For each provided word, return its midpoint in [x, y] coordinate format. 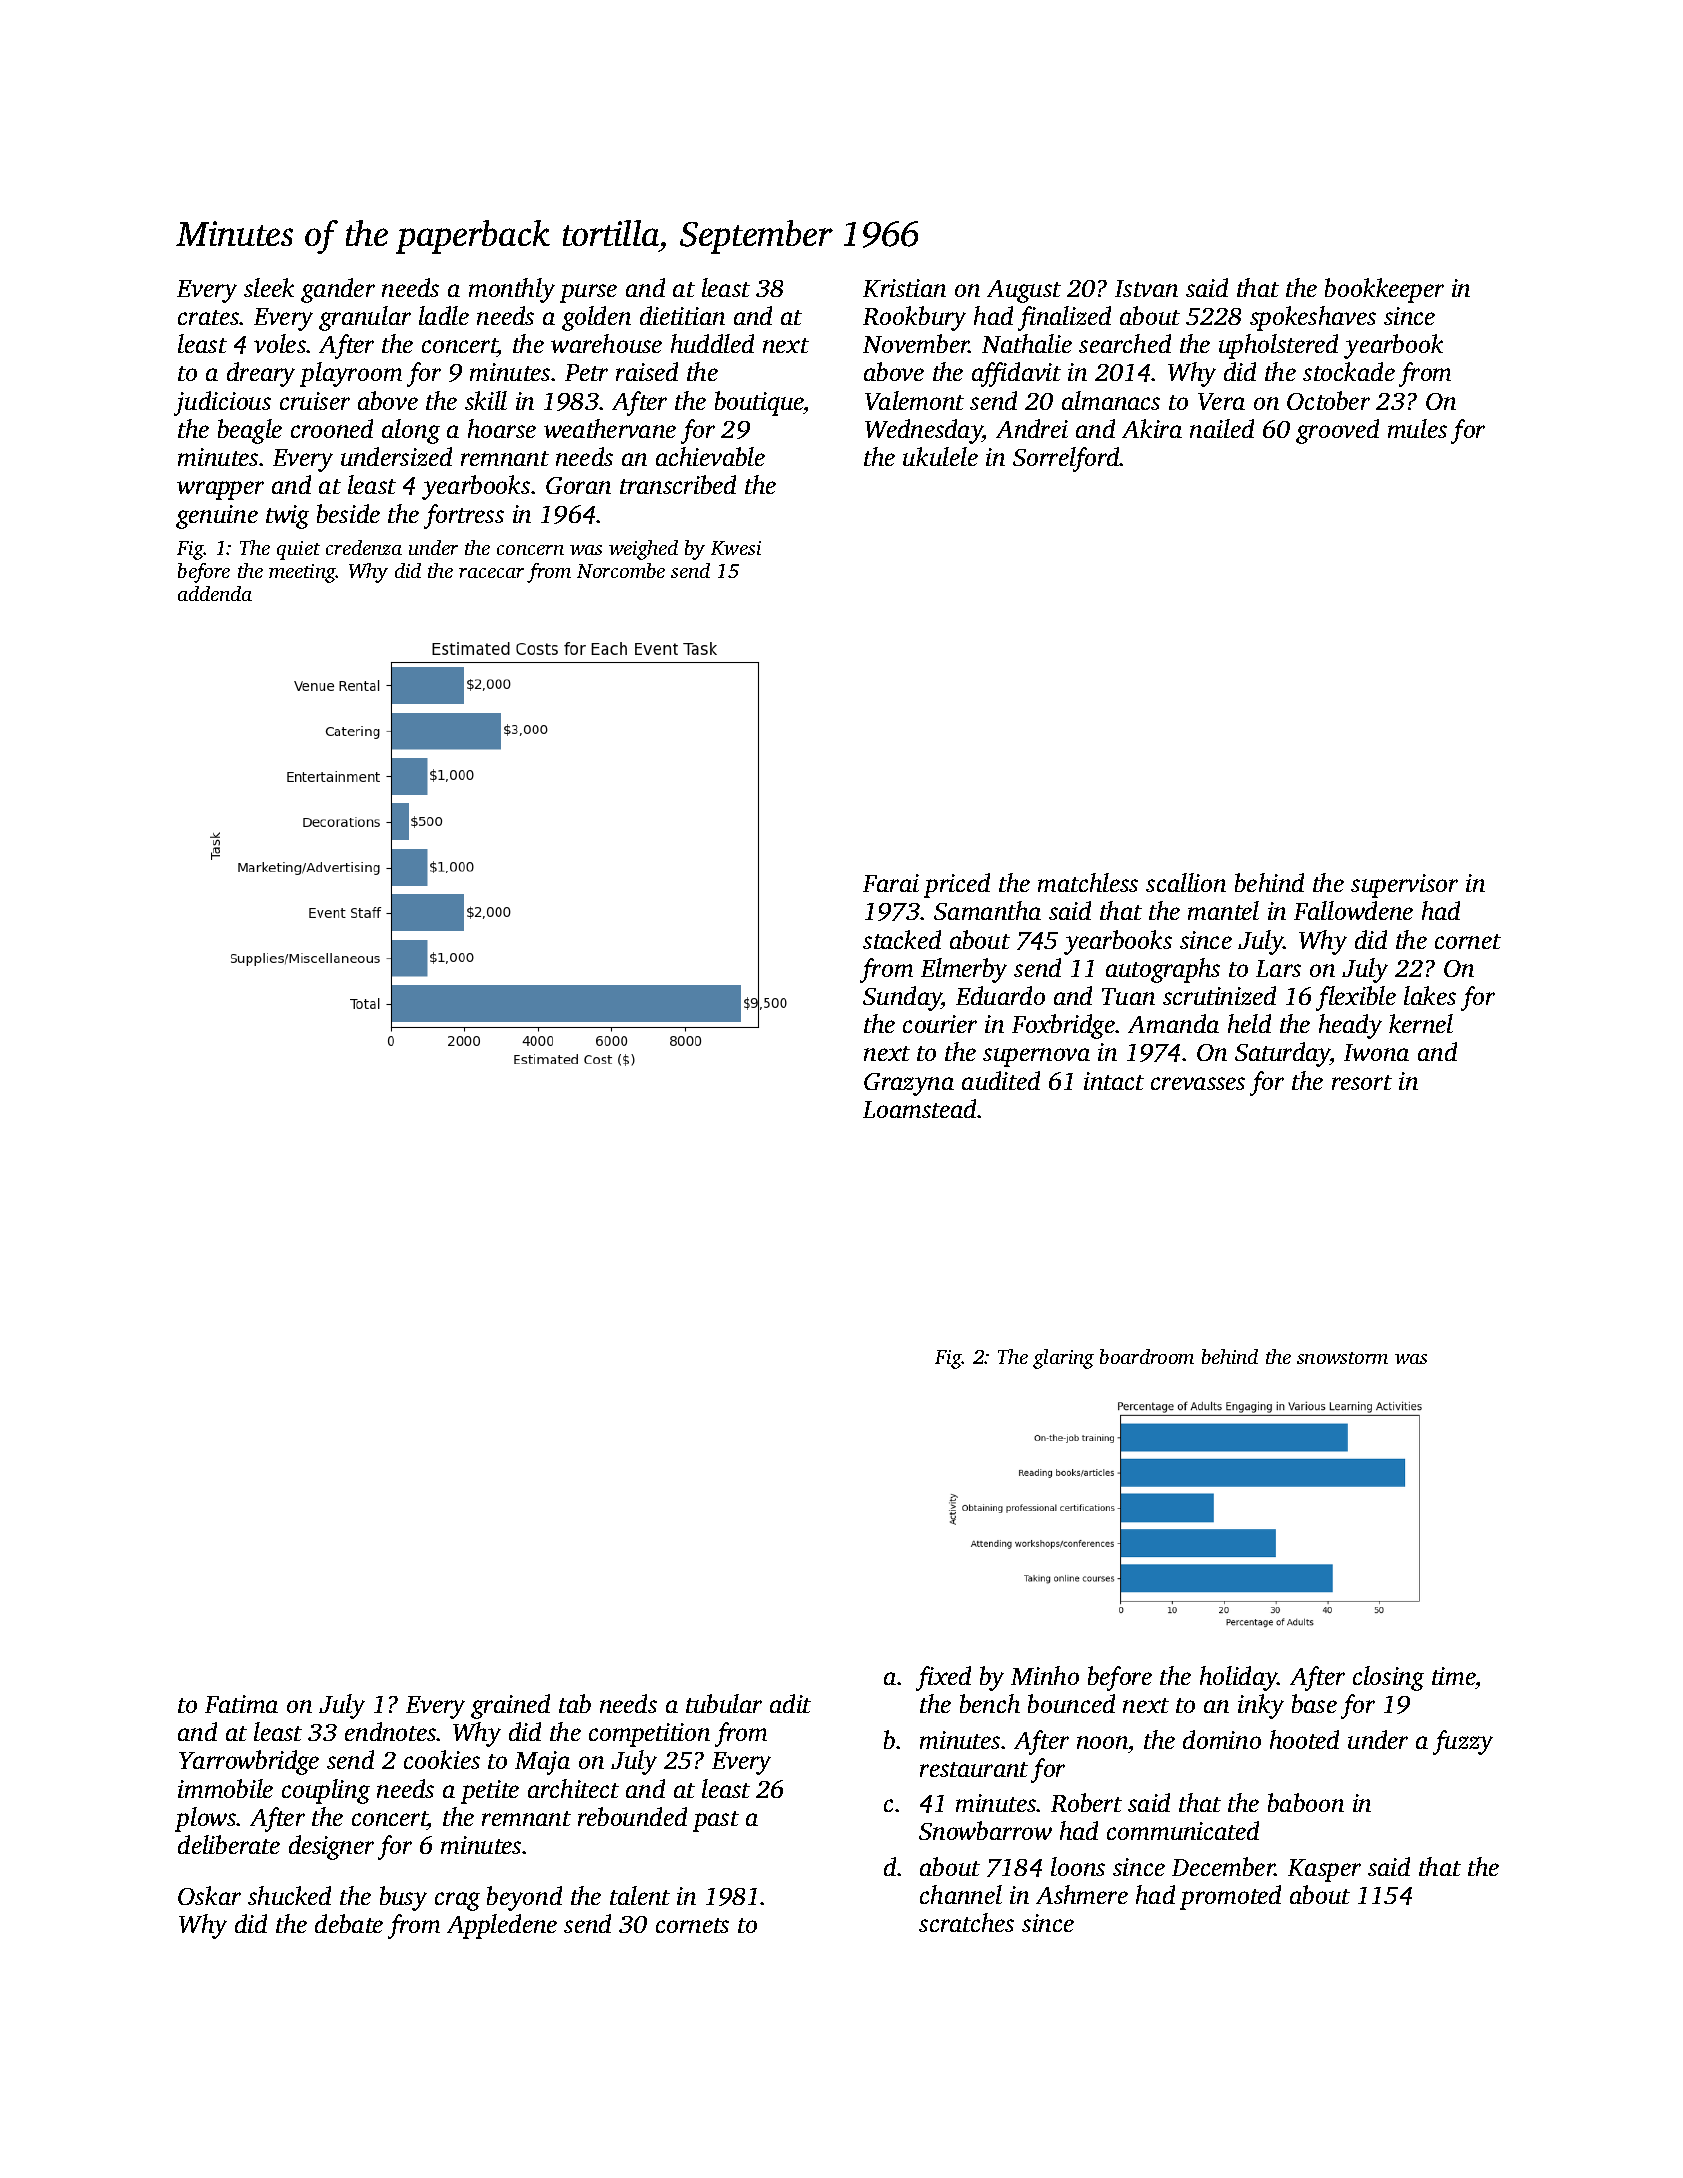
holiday [1239, 1678]
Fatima [241, 1704]
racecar [491, 573]
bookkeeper [1384, 290]
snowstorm [1342, 1358]
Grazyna [909, 1084]
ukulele [940, 456]
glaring [1063, 1359]
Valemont [914, 400]
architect [573, 1788]
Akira [1152, 428]
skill [486, 400]
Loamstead [919, 1108]
